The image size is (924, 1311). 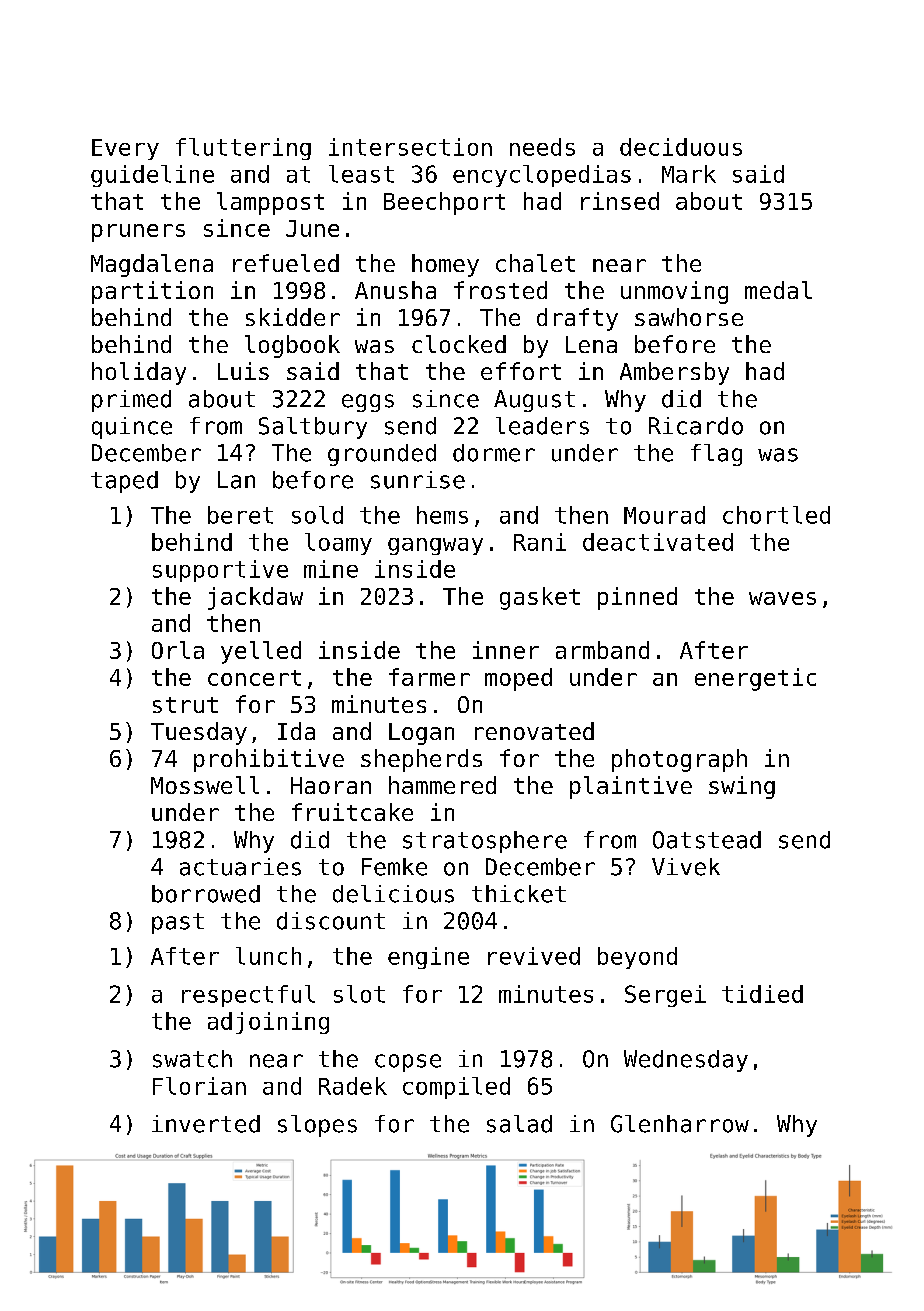 What do you see at coordinates (192, 1059) in the screenshot?
I see `swatch` at bounding box center [192, 1059].
